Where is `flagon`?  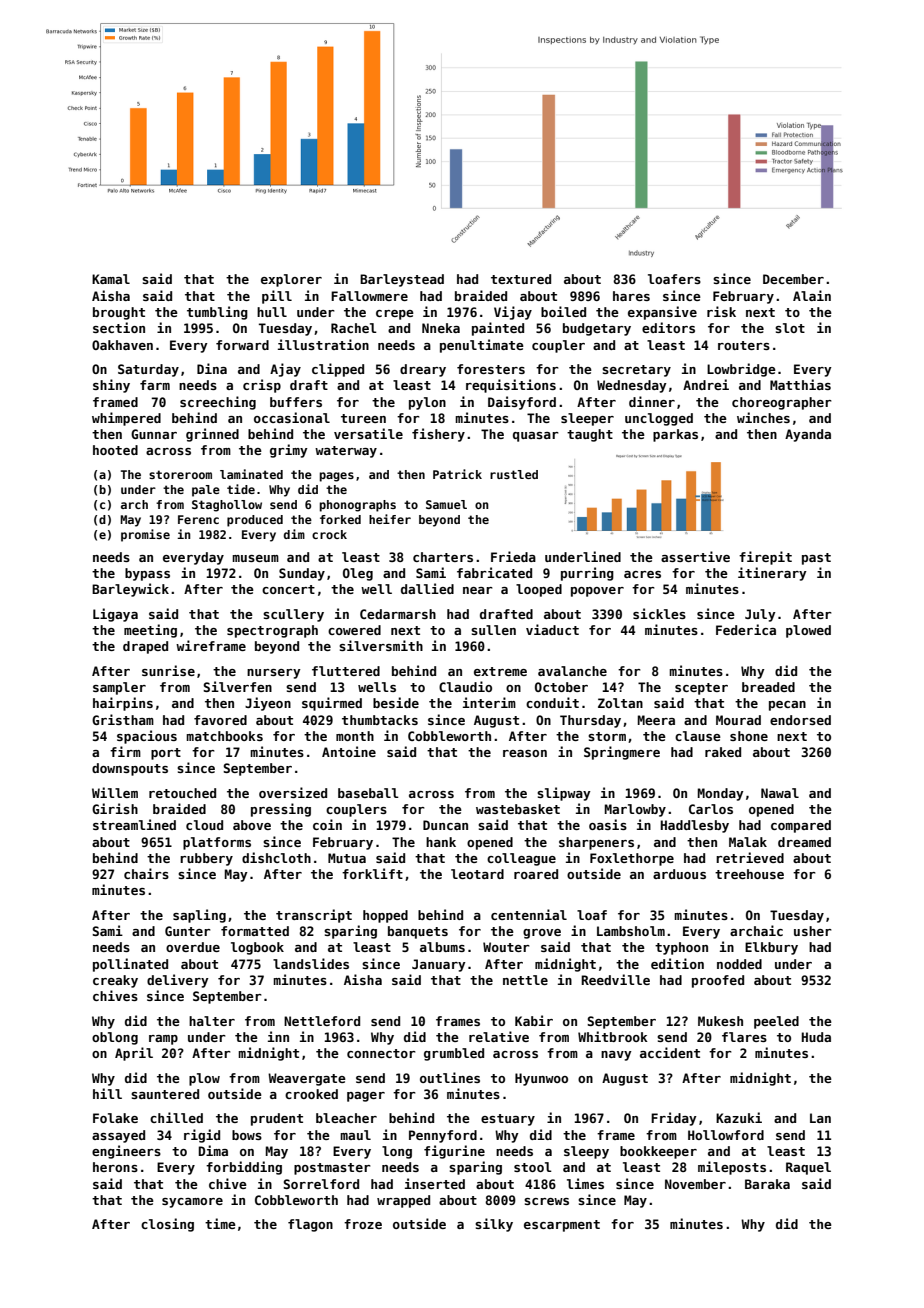 flagon is located at coordinates (310, 1225).
